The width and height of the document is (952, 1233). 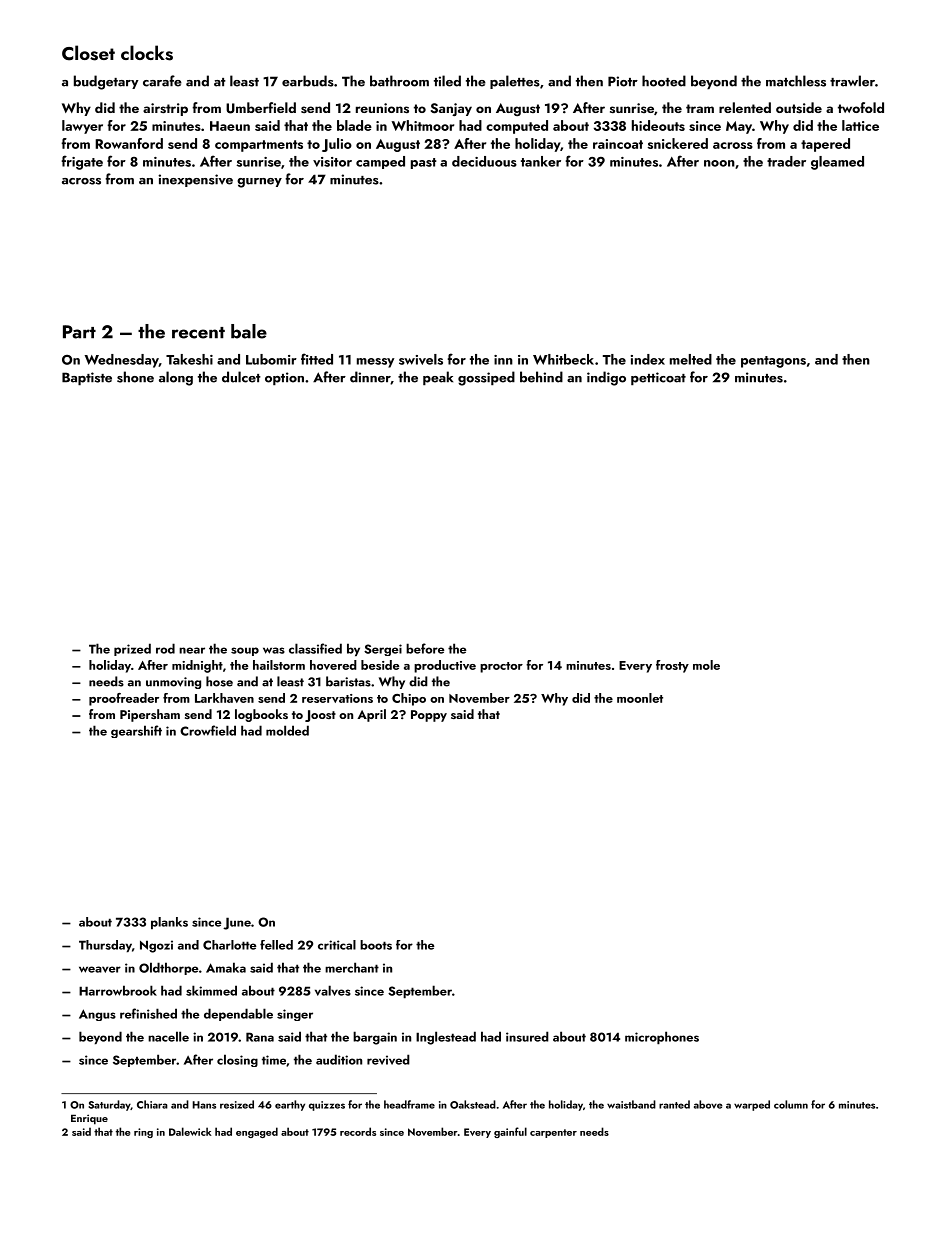 I want to click on recent, so click(x=198, y=333).
